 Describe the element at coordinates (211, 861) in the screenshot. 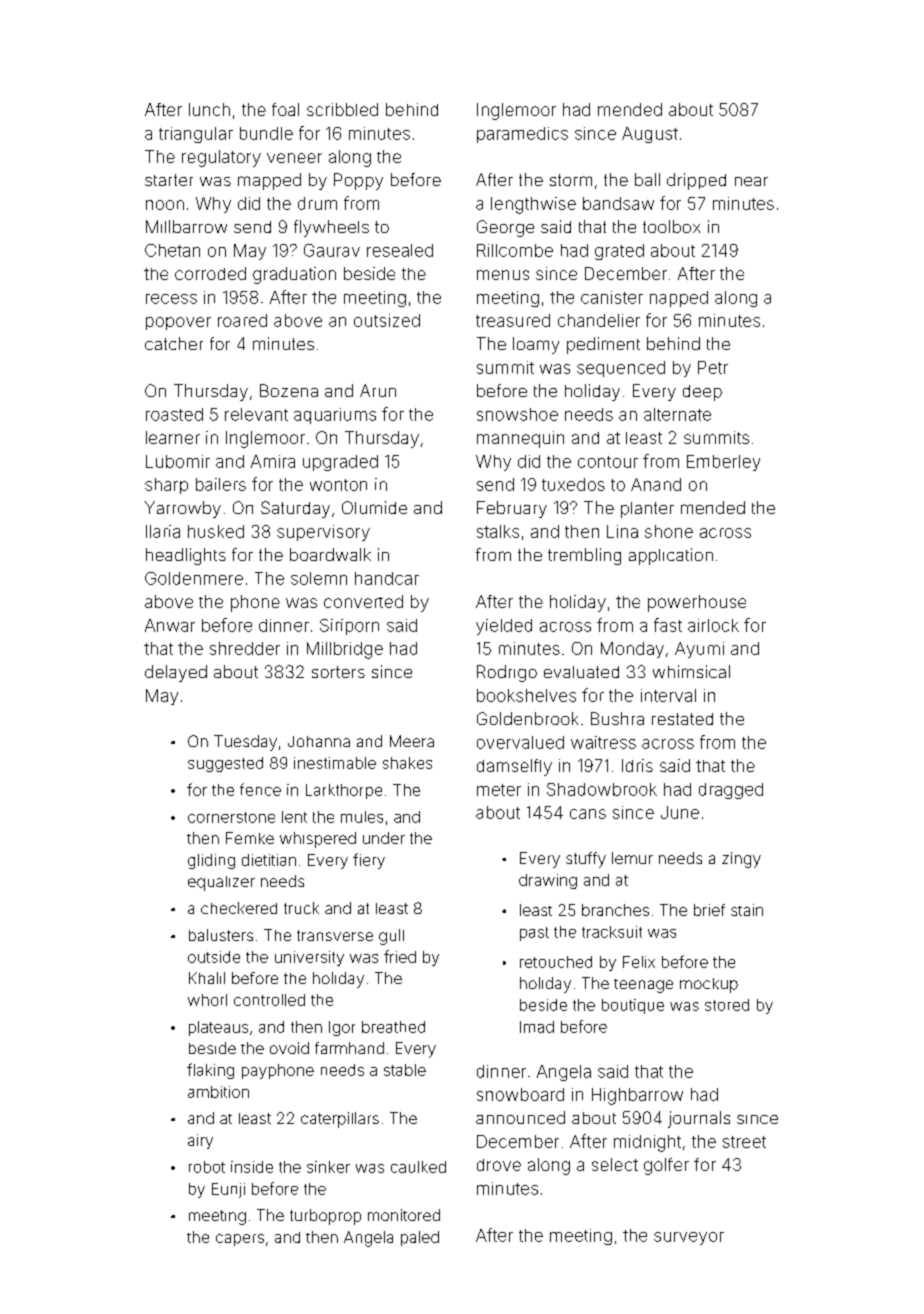

I see `gliding` at that location.
